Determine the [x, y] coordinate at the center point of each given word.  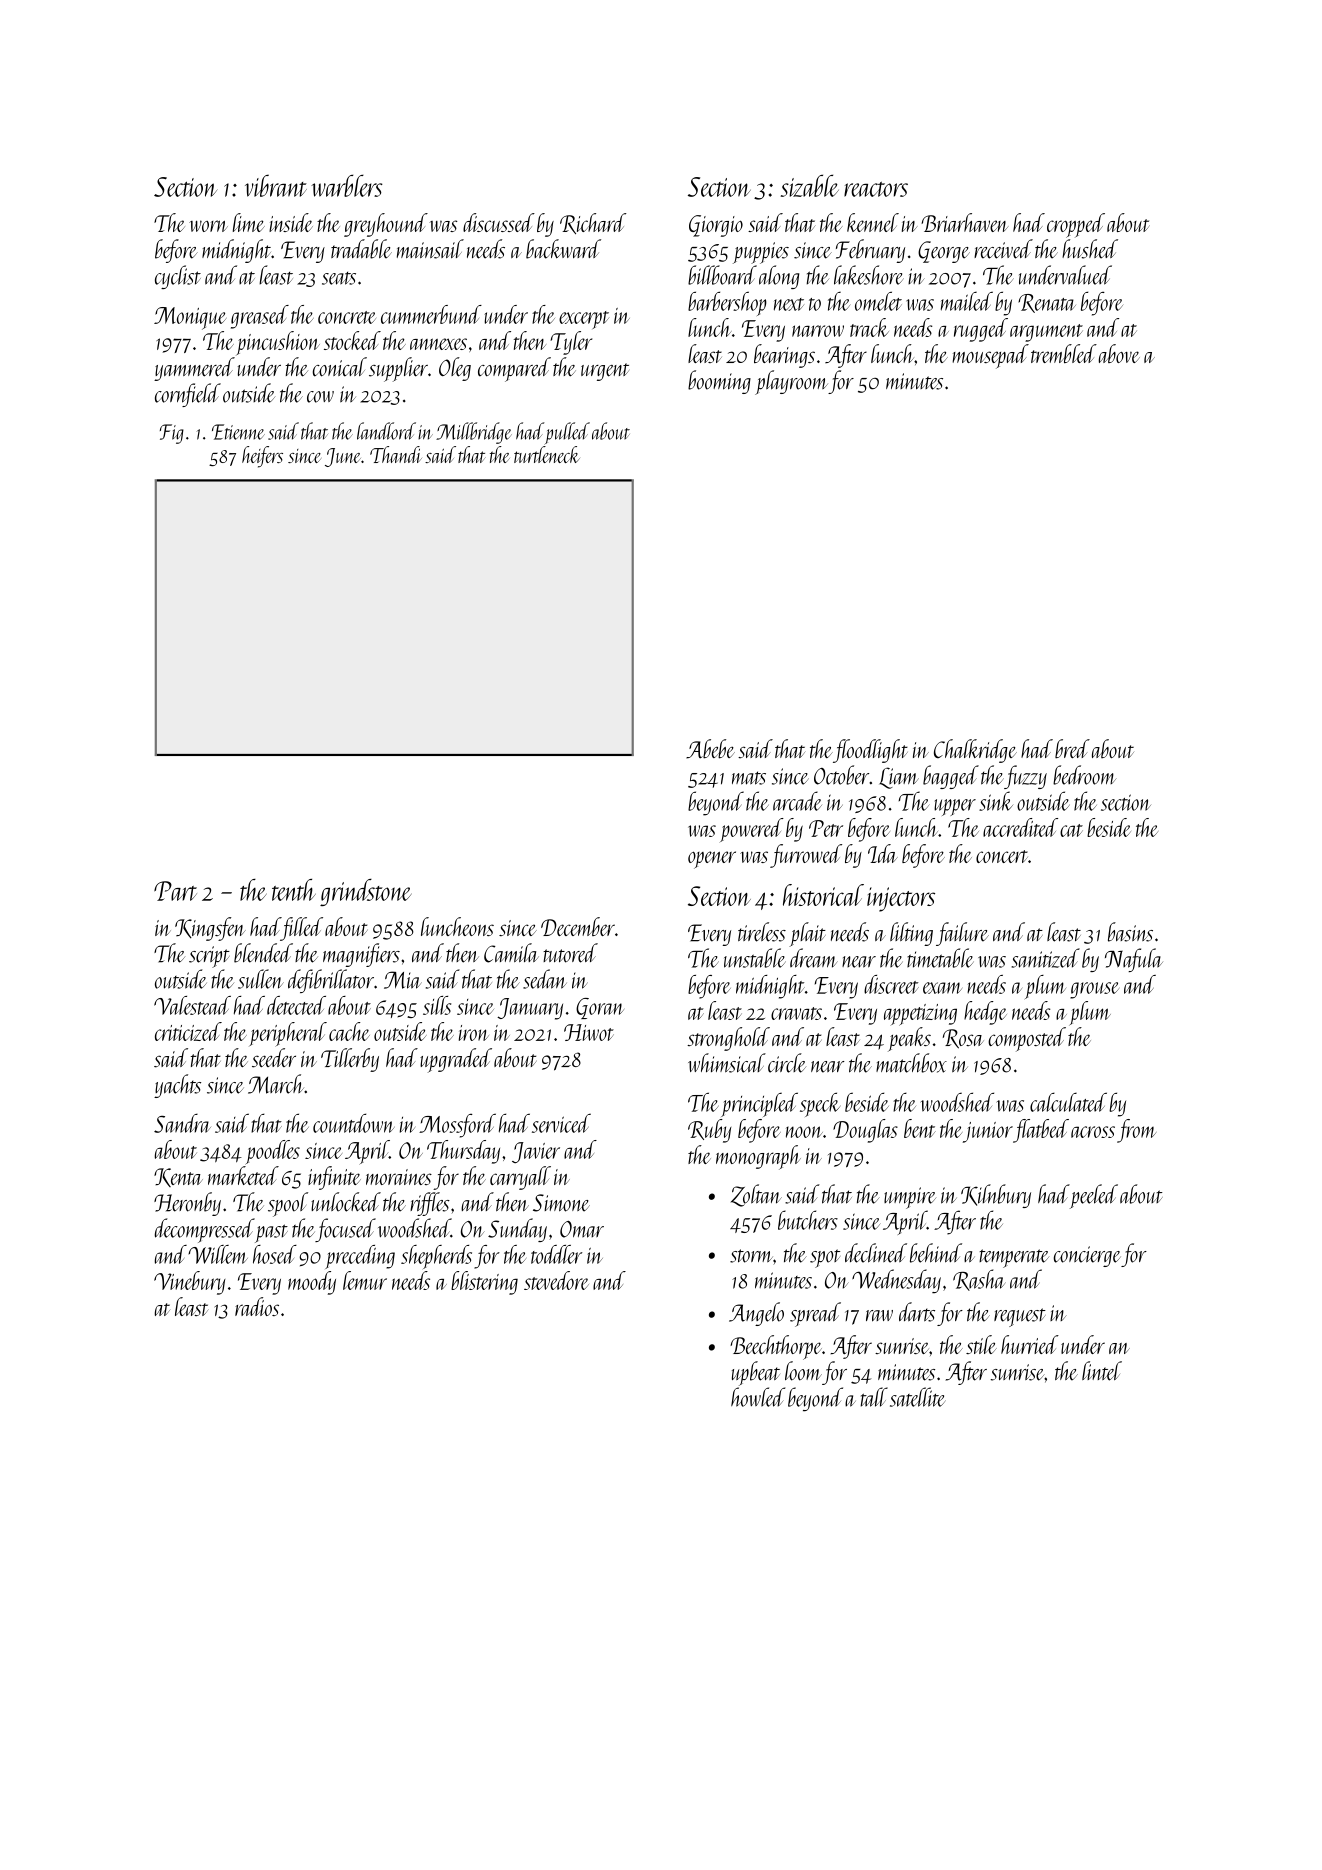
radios [257, 1306]
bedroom [1085, 775]
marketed [243, 1175]
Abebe [710, 749]
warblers [347, 185]
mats [749, 778]
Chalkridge [975, 751]
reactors [876, 189]
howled [758, 1397]
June [343, 457]
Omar [582, 1229]
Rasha [979, 1280]
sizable [810, 185]
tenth [294, 890]
